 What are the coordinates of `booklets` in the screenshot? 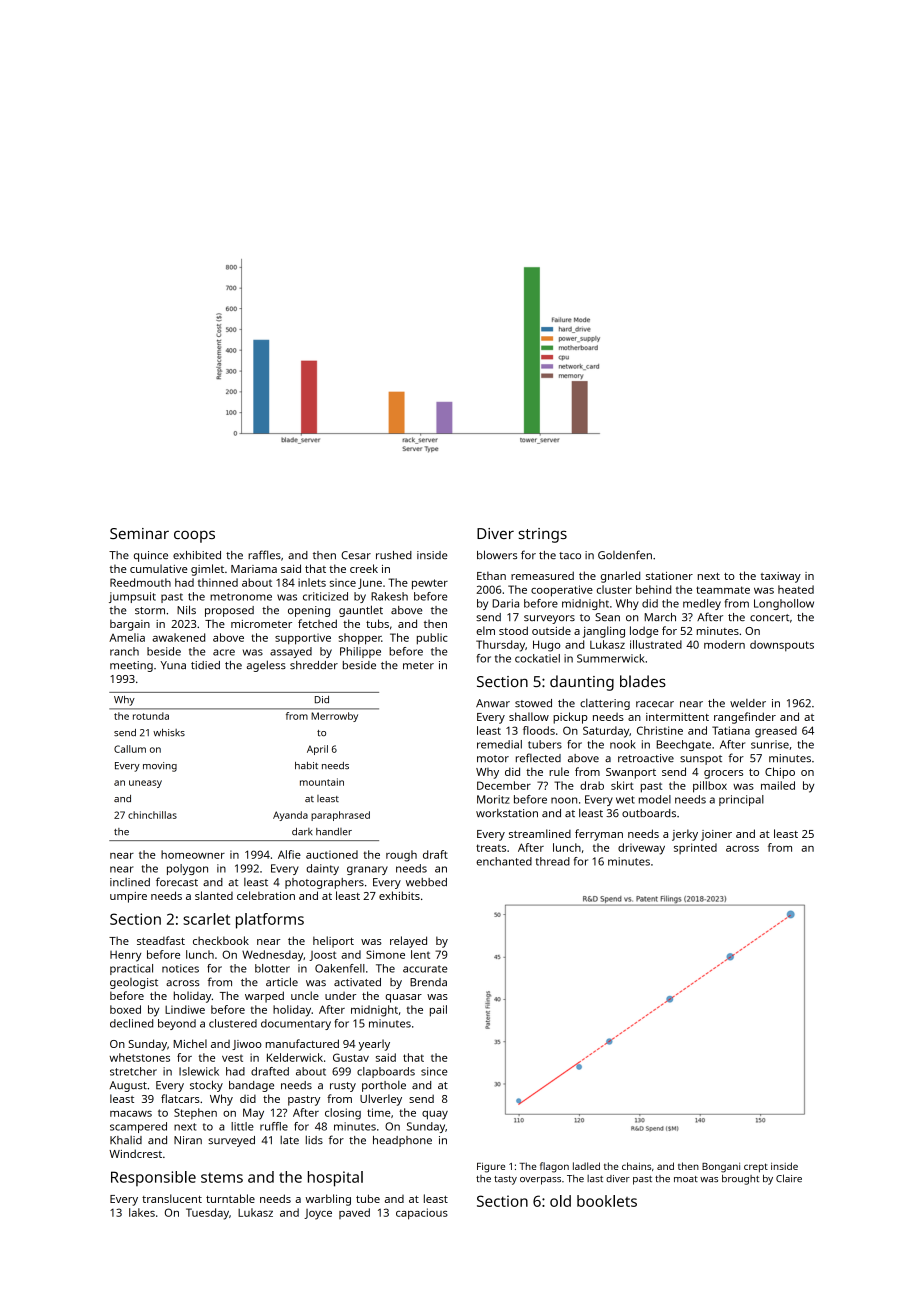 It's located at (607, 1201).
